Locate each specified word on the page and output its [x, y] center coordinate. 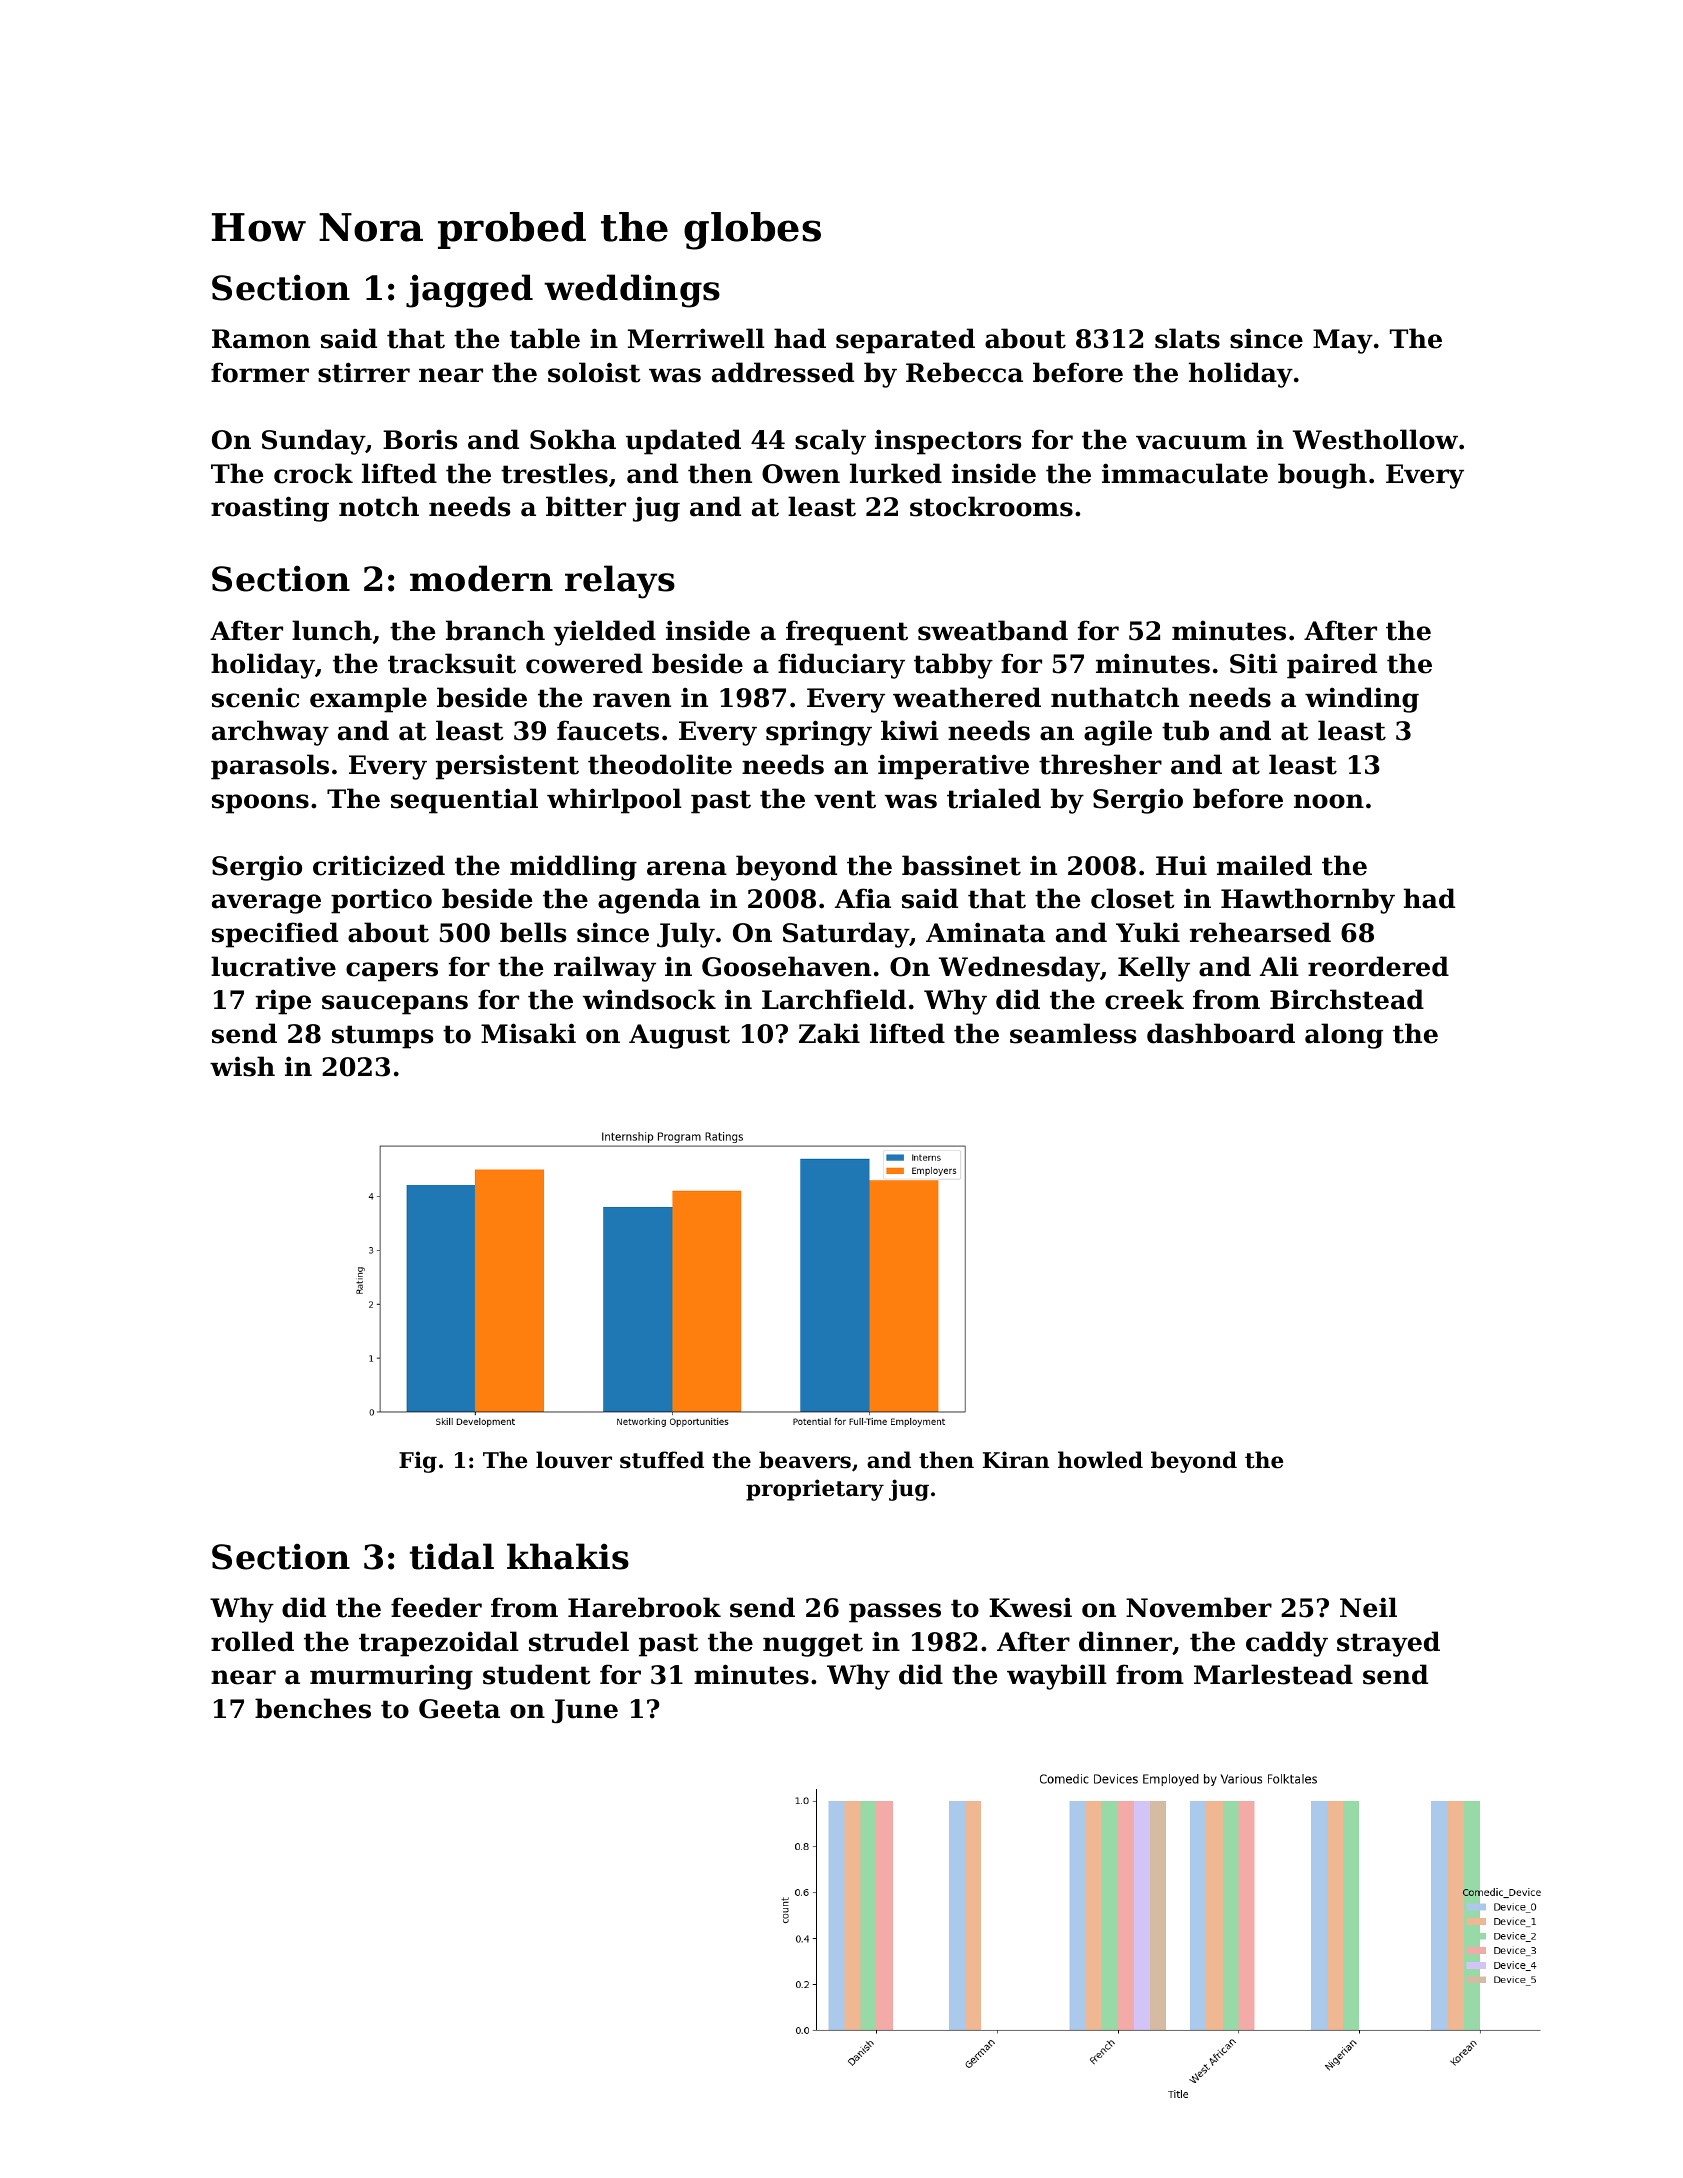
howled [1100, 1460]
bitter [586, 506]
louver [574, 1460]
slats [1187, 338]
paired [1332, 666]
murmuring [391, 1677]
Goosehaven [786, 966]
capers [392, 972]
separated [905, 341]
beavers [805, 1460]
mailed [1264, 865]
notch [379, 506]
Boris [420, 440]
